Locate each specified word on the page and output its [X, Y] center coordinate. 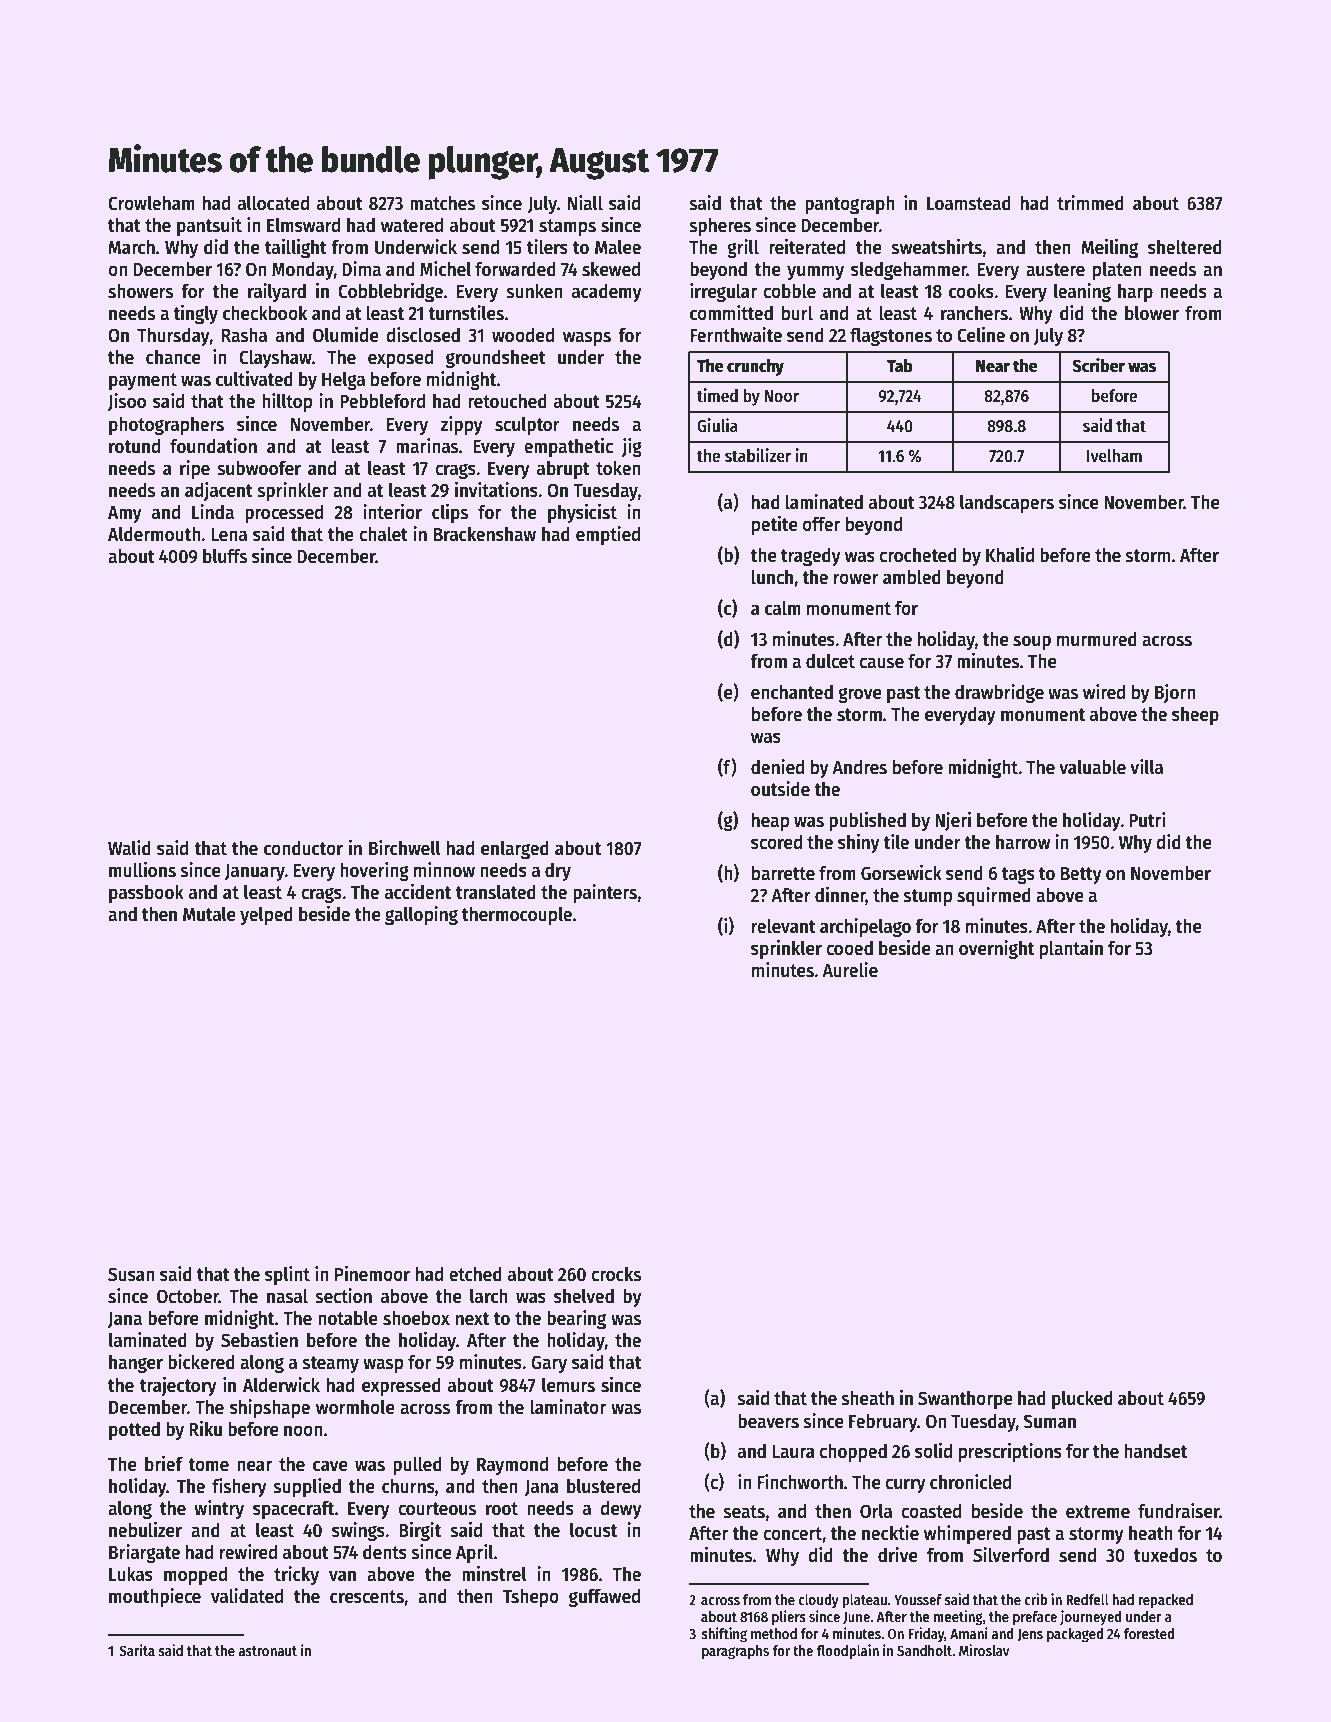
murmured [1097, 639]
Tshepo [531, 1597]
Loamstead [969, 203]
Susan [131, 1274]
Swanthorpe [965, 1399]
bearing [576, 1319]
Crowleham [151, 203]
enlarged [515, 849]
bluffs [225, 556]
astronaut [267, 1651]
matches [442, 203]
